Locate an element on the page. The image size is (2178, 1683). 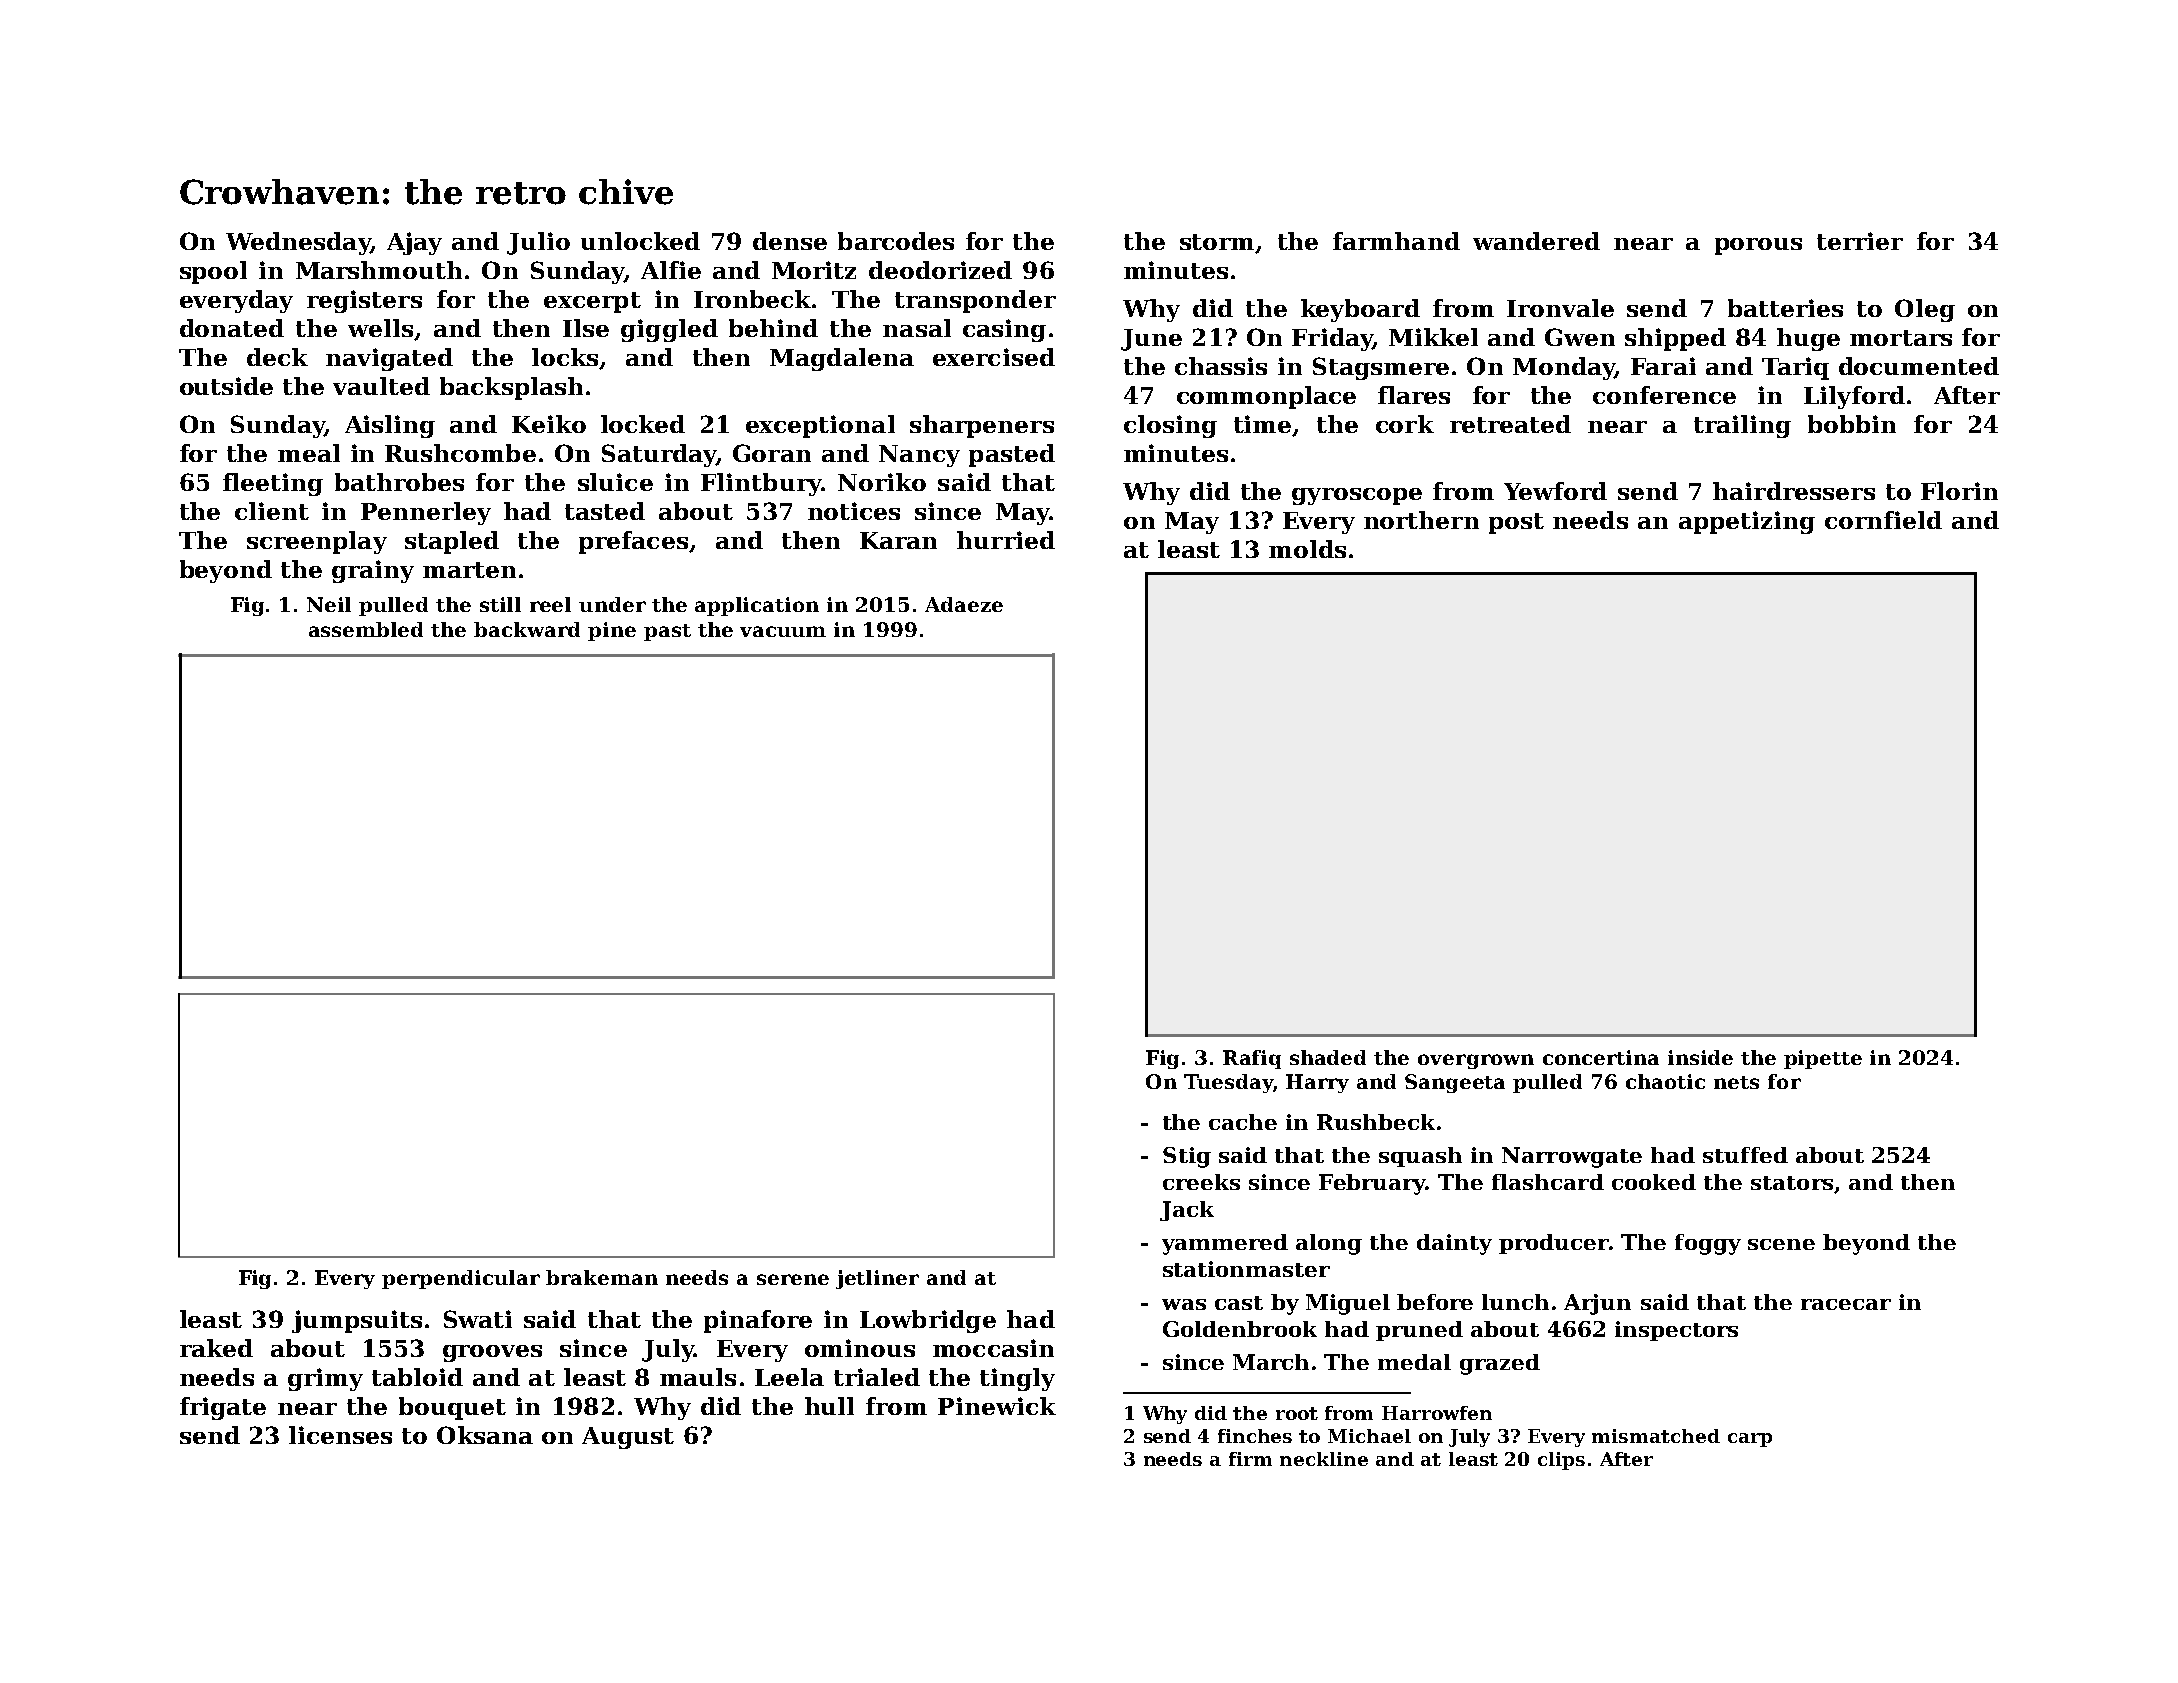
inside is located at coordinates (1700, 1057).
